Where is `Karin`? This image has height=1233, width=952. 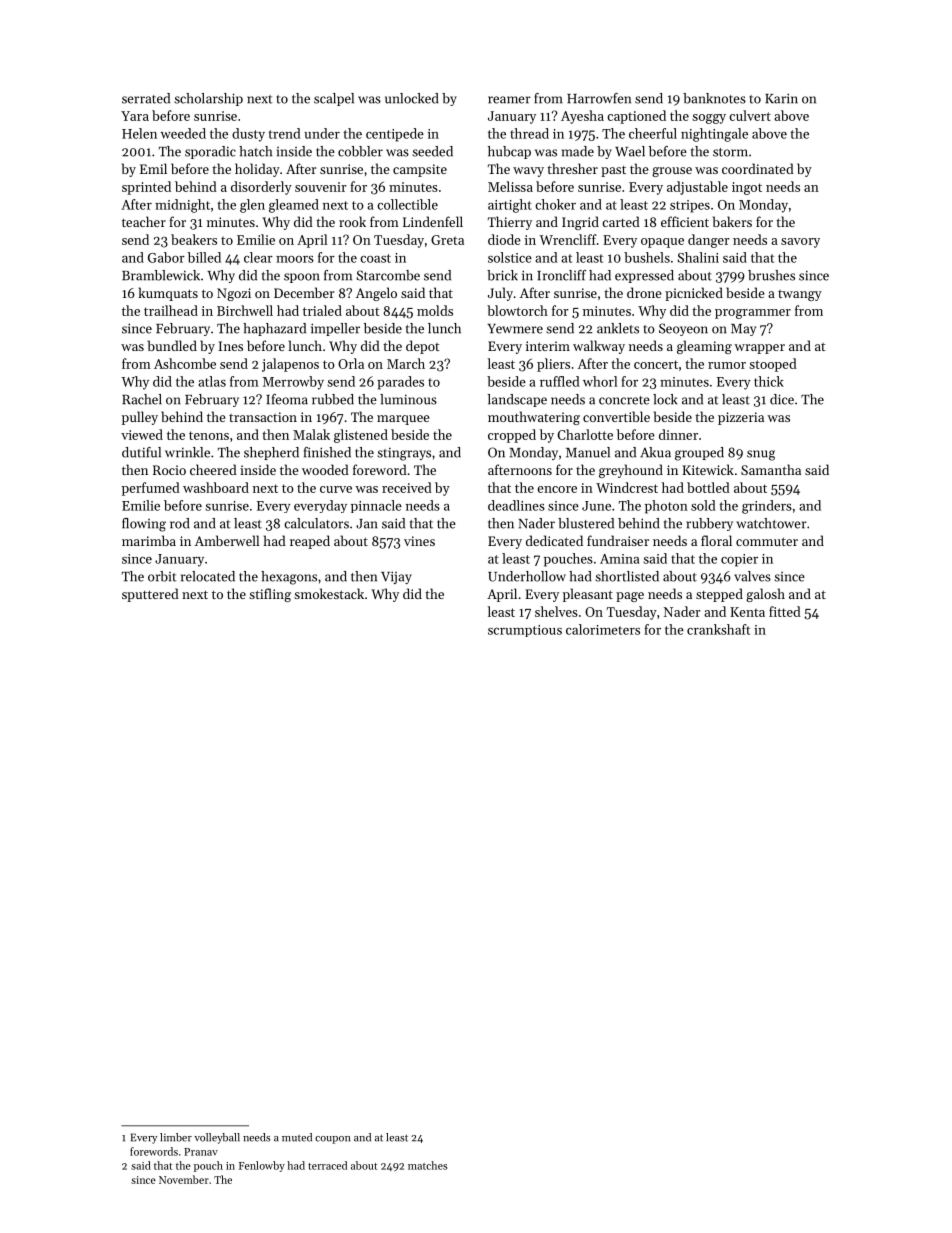
Karin is located at coordinates (781, 98).
